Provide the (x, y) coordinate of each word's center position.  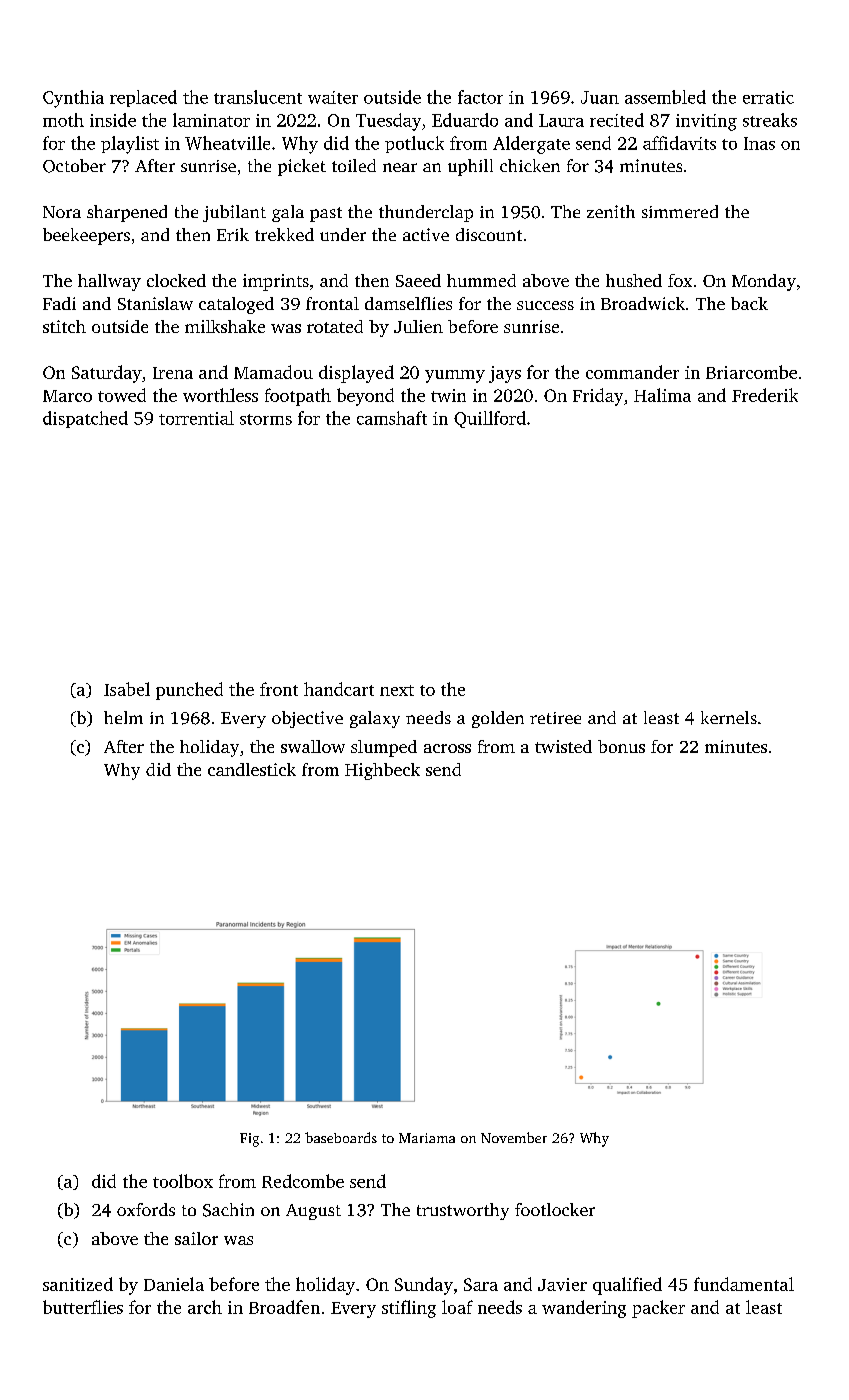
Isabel (127, 689)
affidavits (679, 143)
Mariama (427, 1138)
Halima (662, 395)
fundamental (744, 1284)
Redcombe (303, 1181)
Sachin (228, 1210)
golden (498, 719)
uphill (470, 167)
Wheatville (227, 143)
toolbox (183, 1181)
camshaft (392, 418)
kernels (729, 717)
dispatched (85, 419)
